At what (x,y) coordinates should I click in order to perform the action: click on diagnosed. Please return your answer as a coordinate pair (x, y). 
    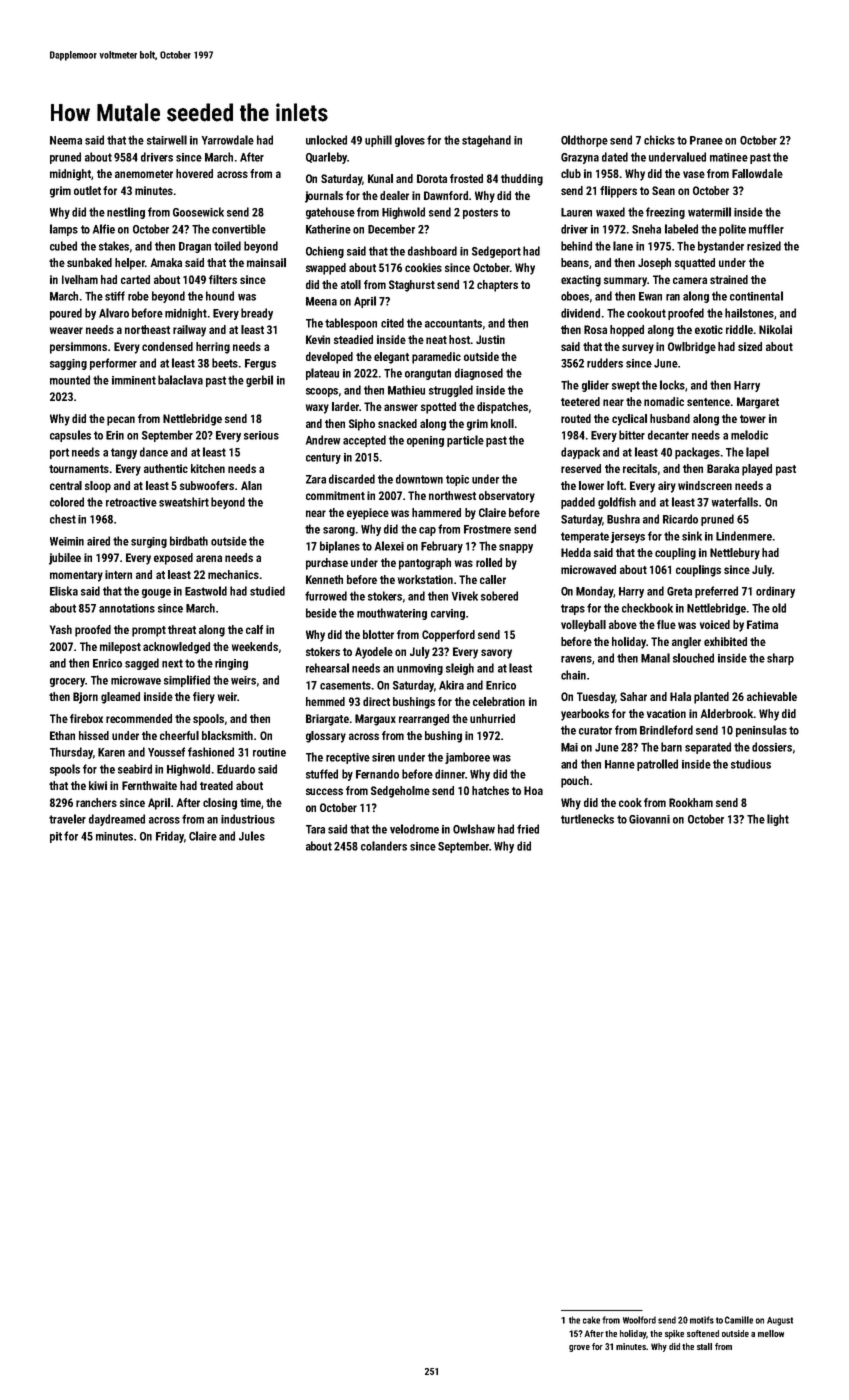
    Looking at the image, I should click on (479, 374).
